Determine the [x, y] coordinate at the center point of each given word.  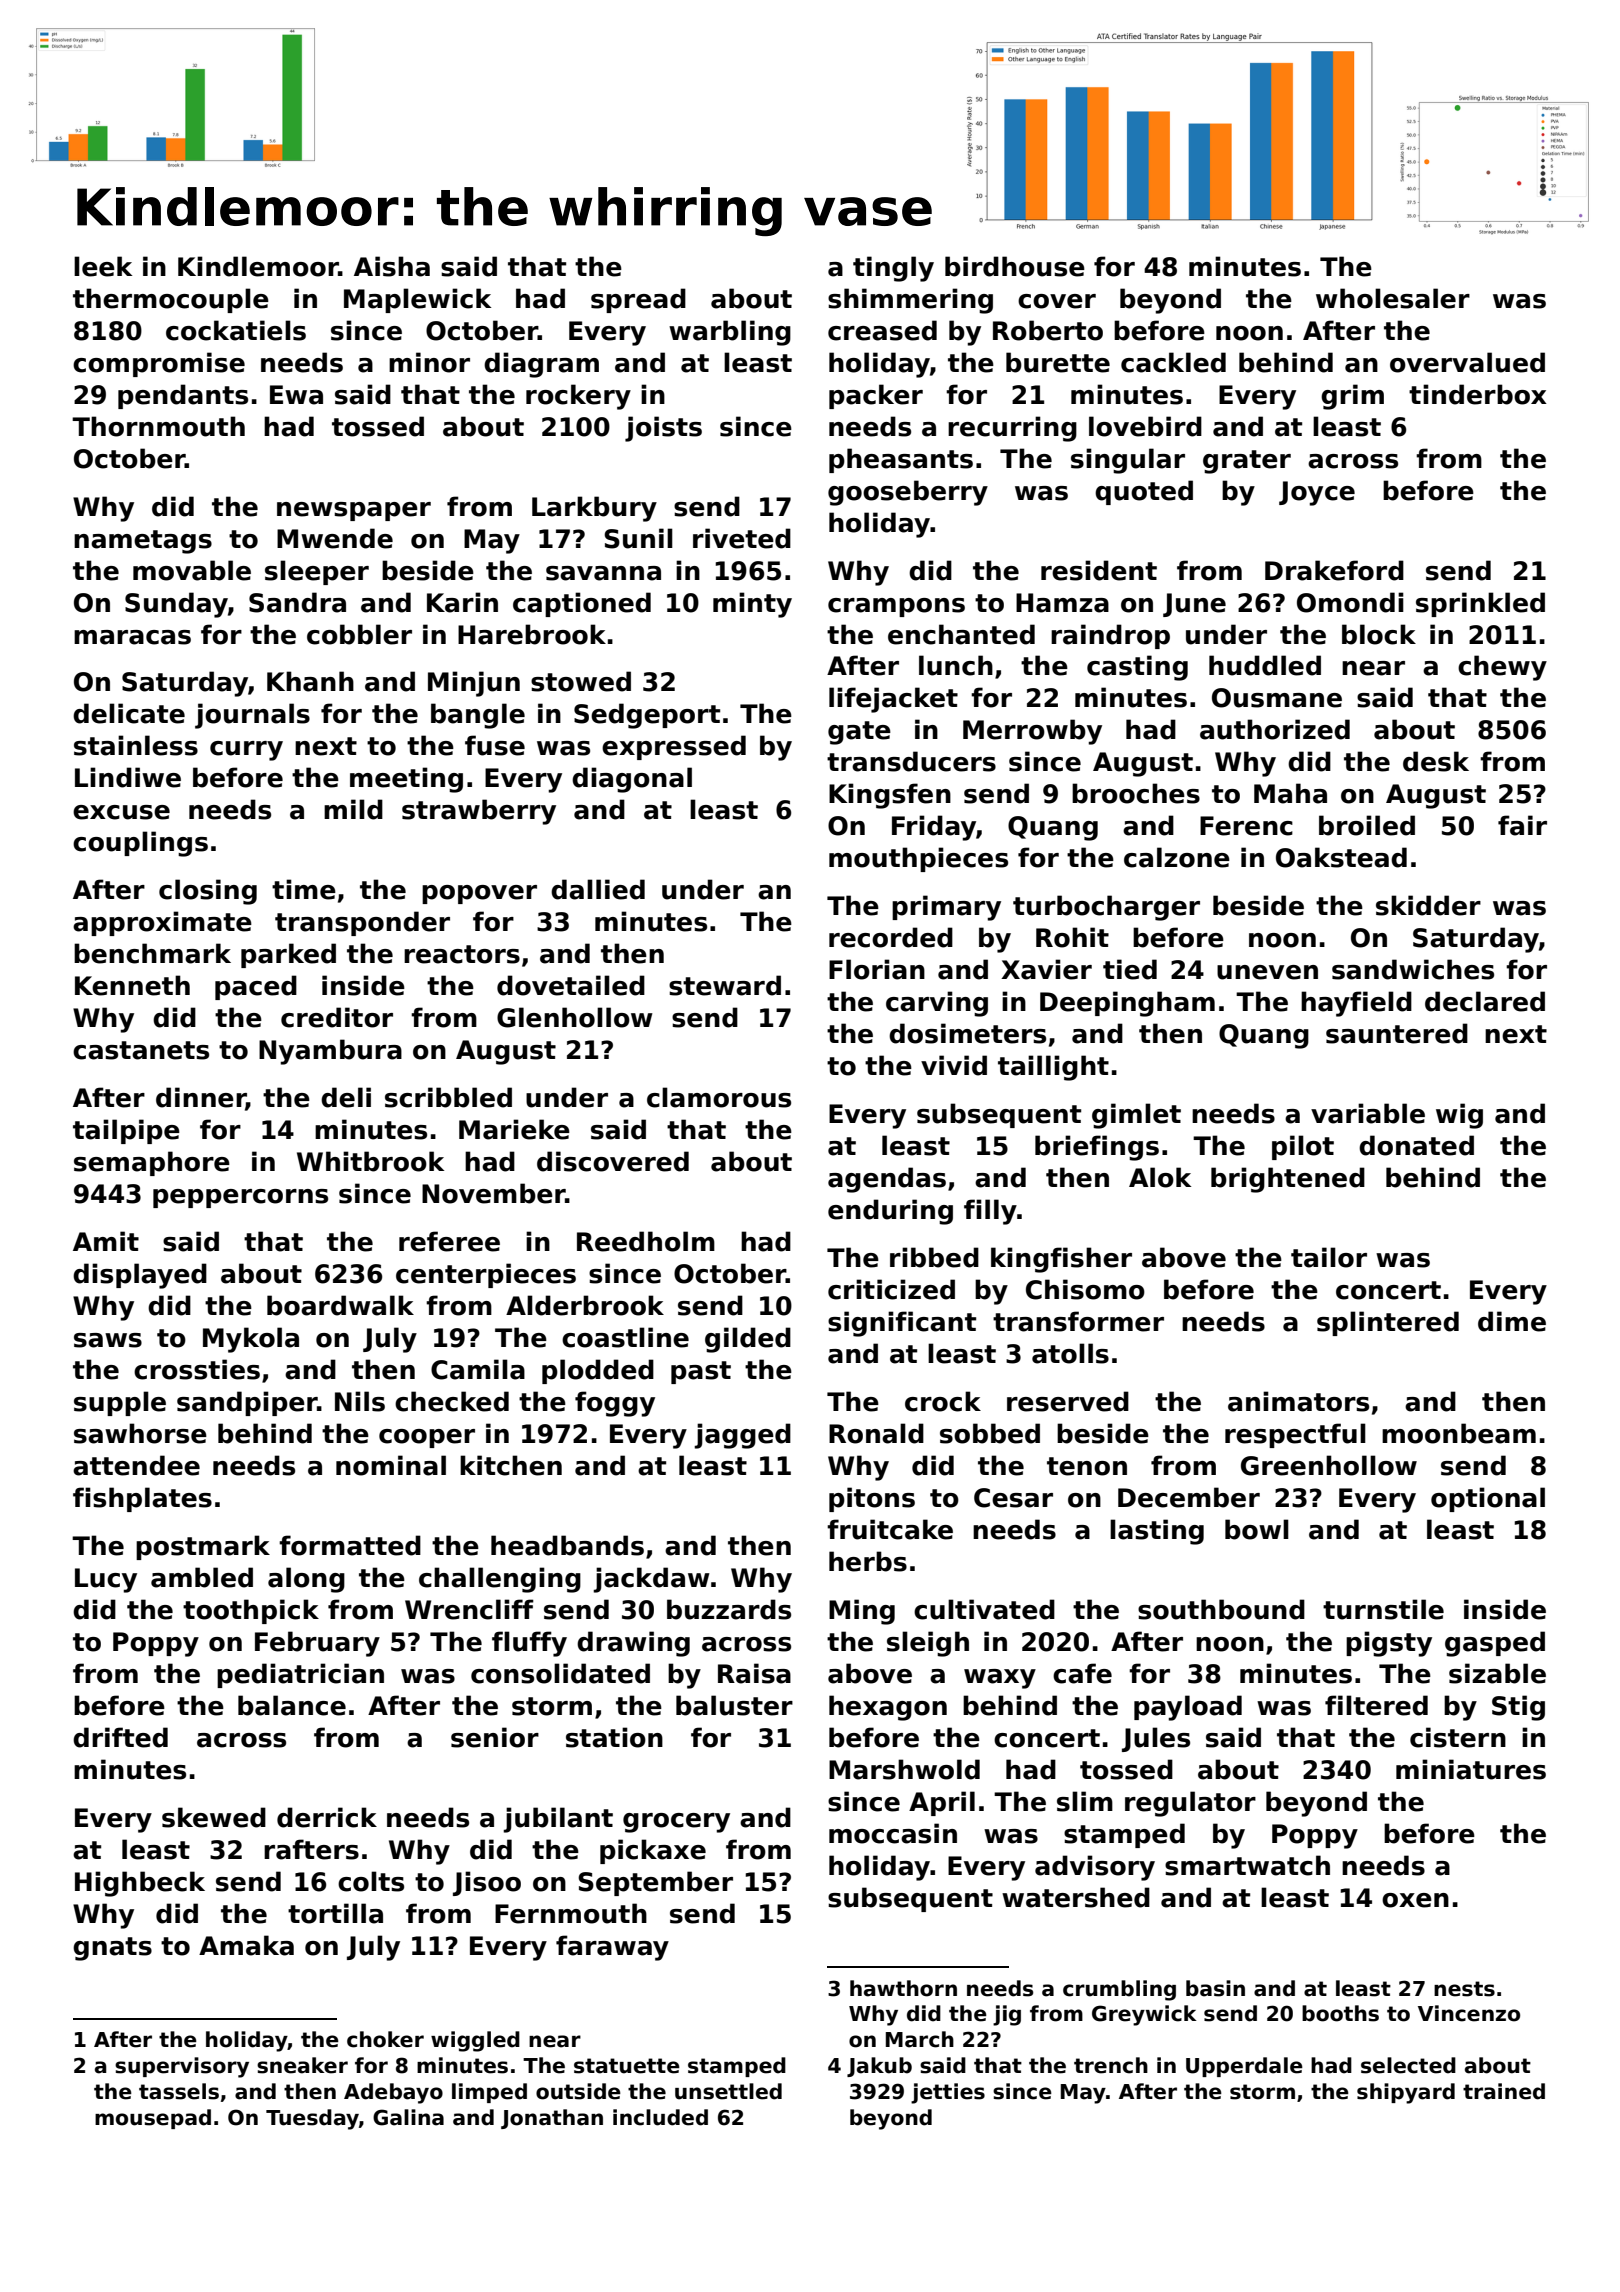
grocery [676, 1823]
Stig [1518, 1708]
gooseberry [908, 493]
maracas [132, 637]
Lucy [106, 1580]
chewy [1502, 668]
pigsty [1389, 1644]
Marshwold [904, 1769]
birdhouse [1015, 266]
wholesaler [1393, 298]
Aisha [392, 266]
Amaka [246, 1945]
